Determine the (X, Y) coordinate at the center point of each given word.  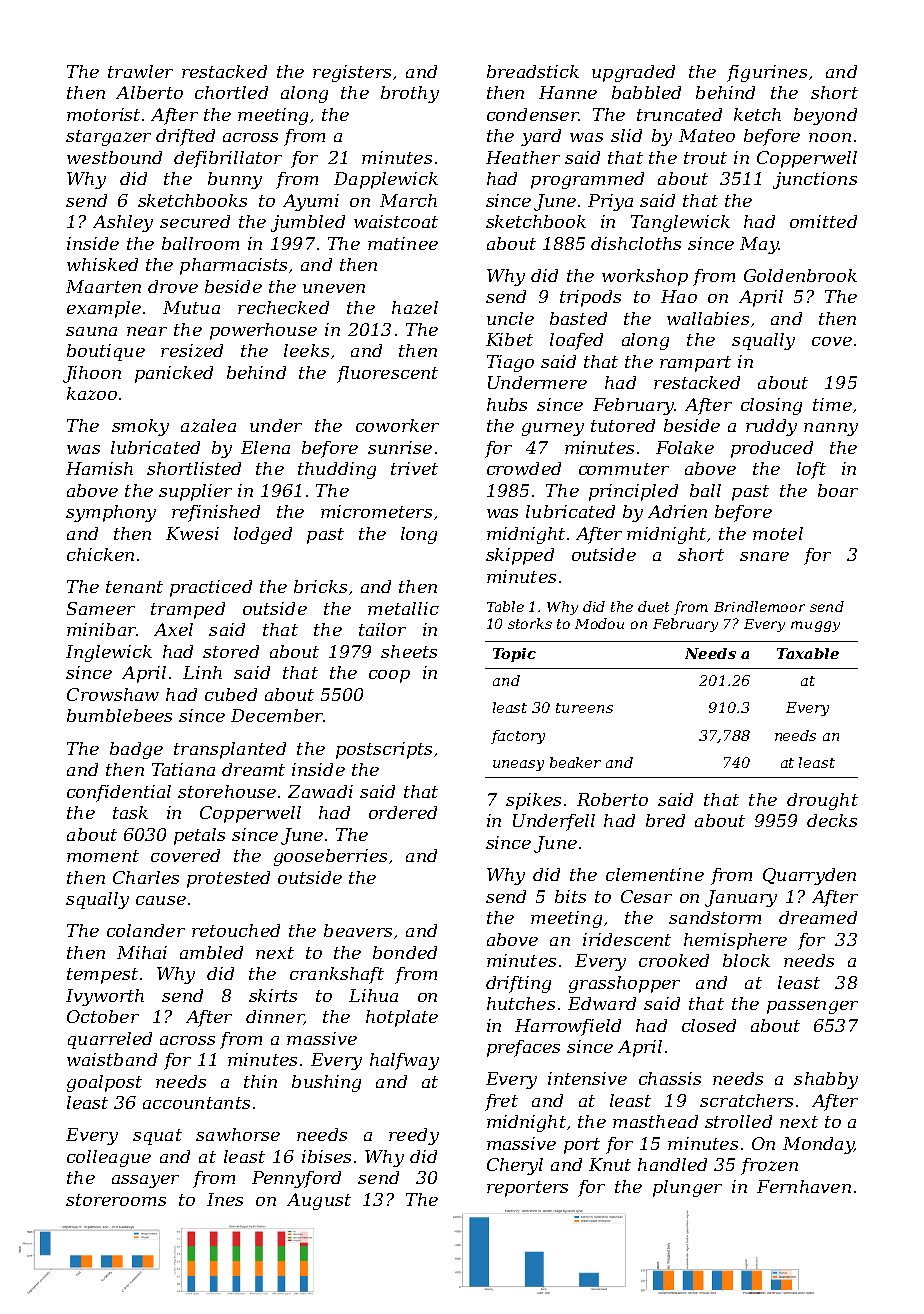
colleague (109, 1158)
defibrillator (228, 159)
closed (709, 1025)
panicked (174, 374)
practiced (211, 588)
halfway (404, 1061)
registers (352, 73)
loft (811, 470)
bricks (320, 586)
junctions (815, 180)
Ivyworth (105, 997)
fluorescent (387, 374)
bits (570, 896)
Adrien (677, 511)
